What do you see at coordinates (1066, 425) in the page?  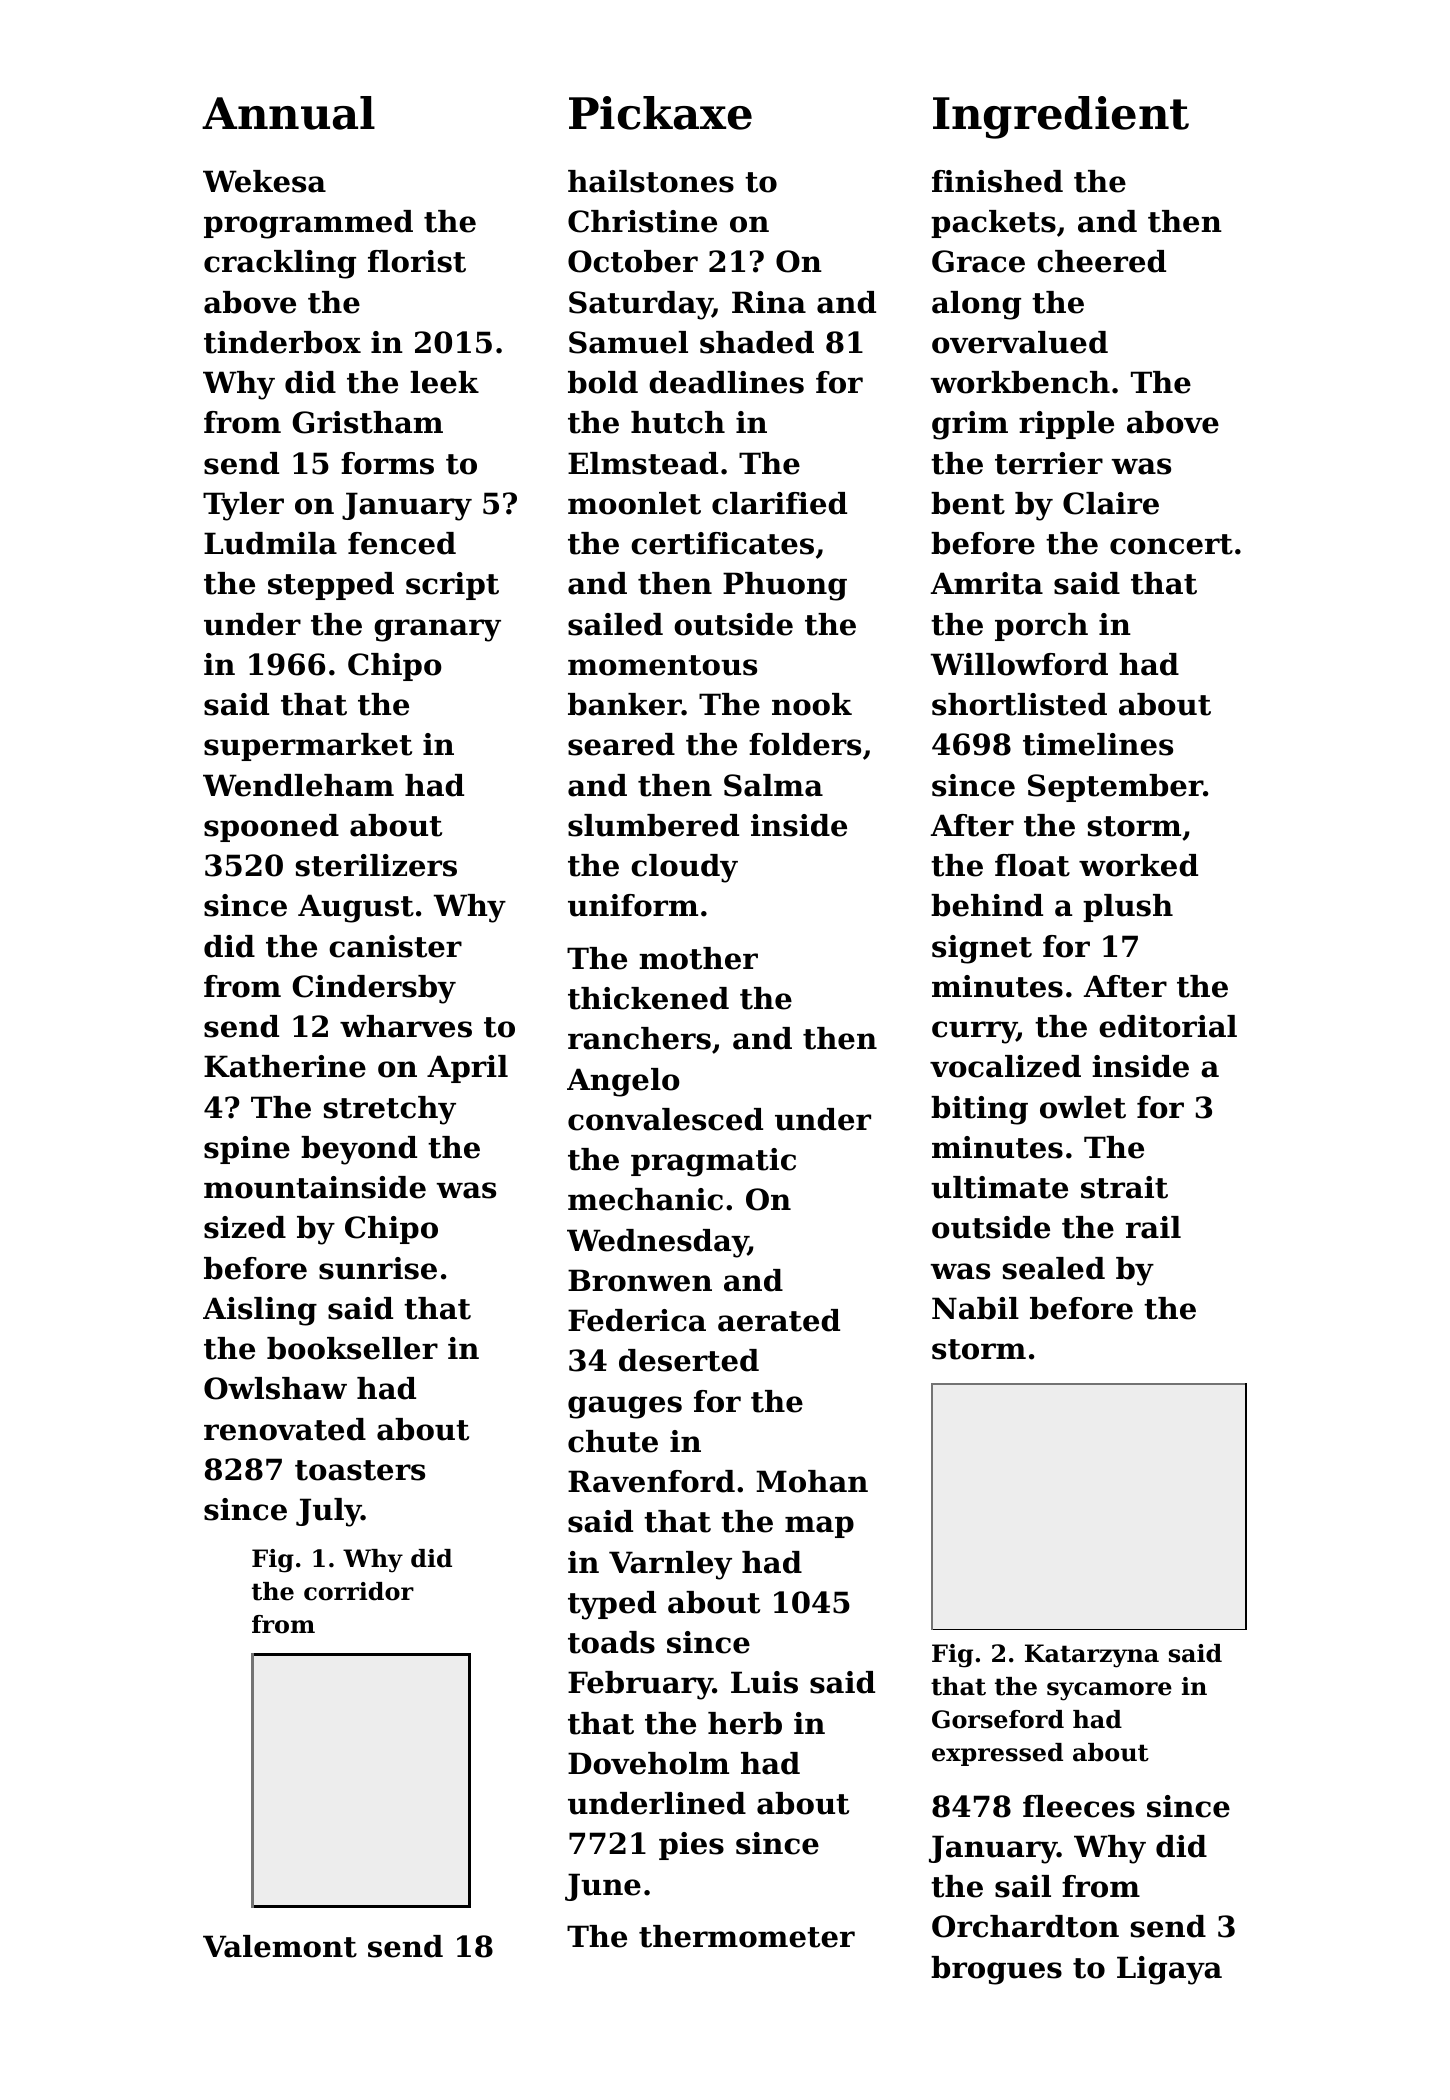 I see `ripple` at bounding box center [1066, 425].
